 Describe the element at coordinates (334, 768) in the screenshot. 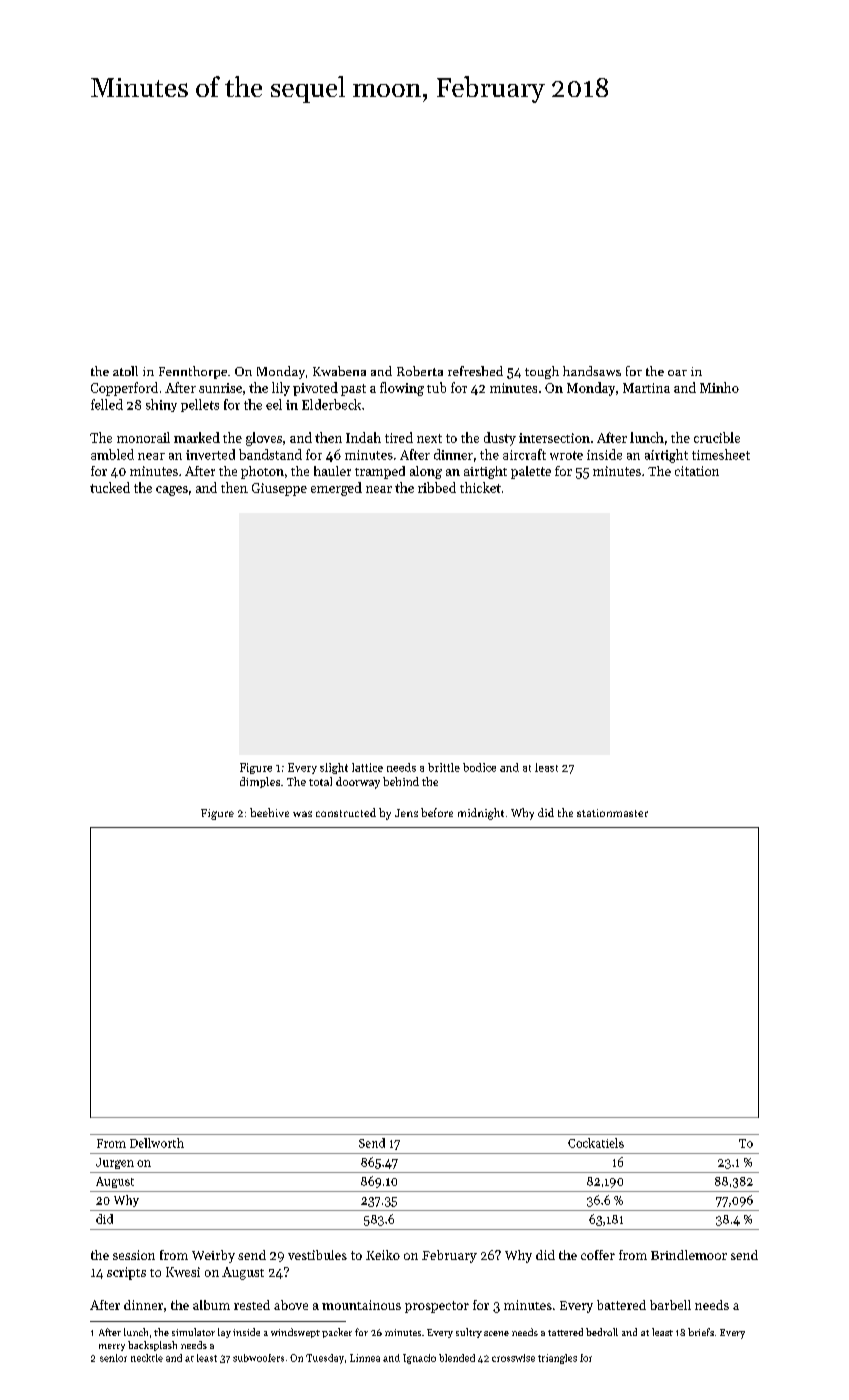

I see `slight` at that location.
